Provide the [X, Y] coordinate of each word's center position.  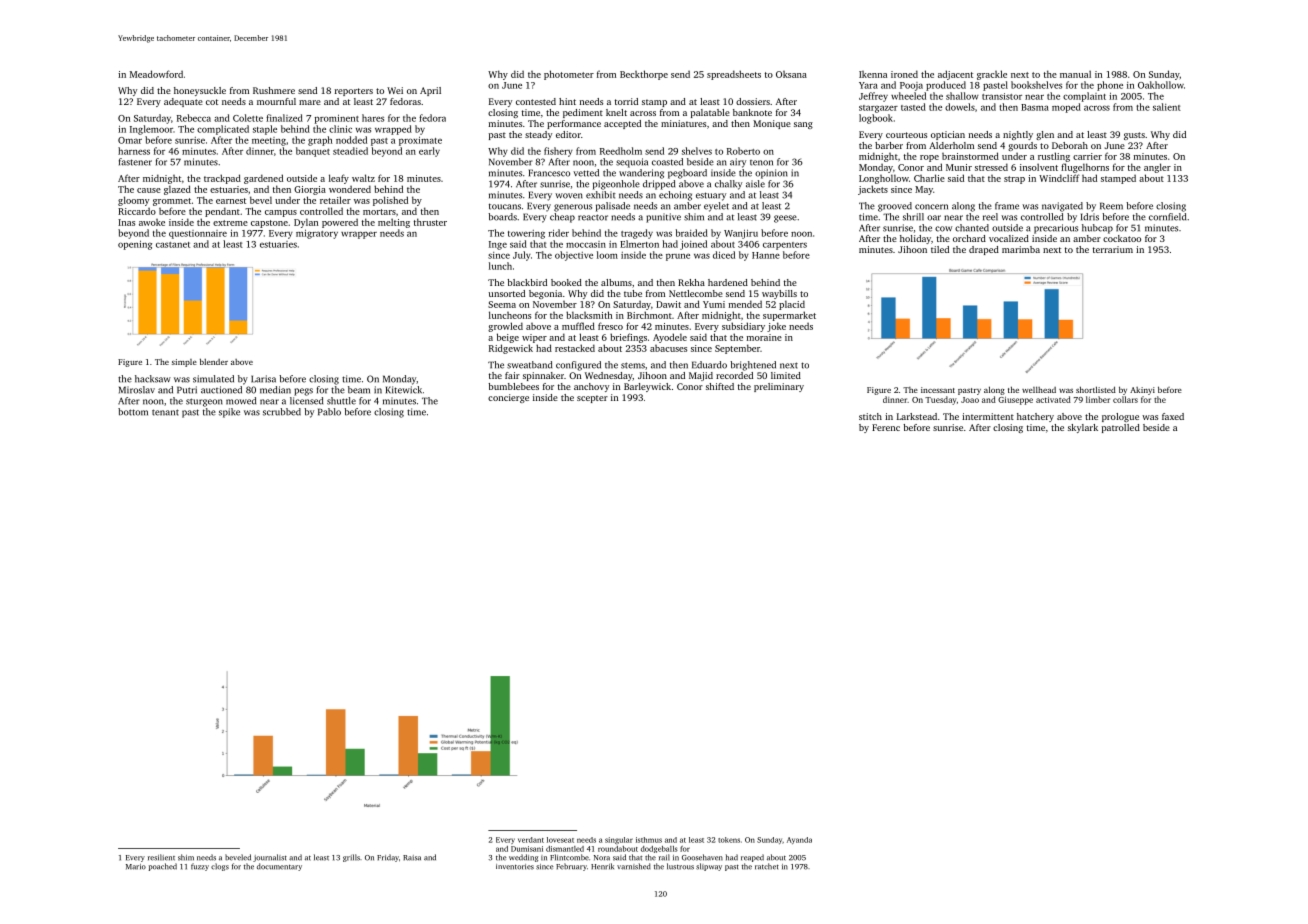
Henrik [602, 866]
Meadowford [156, 74]
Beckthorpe [644, 75]
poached [163, 867]
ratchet [767, 866]
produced [946, 86]
